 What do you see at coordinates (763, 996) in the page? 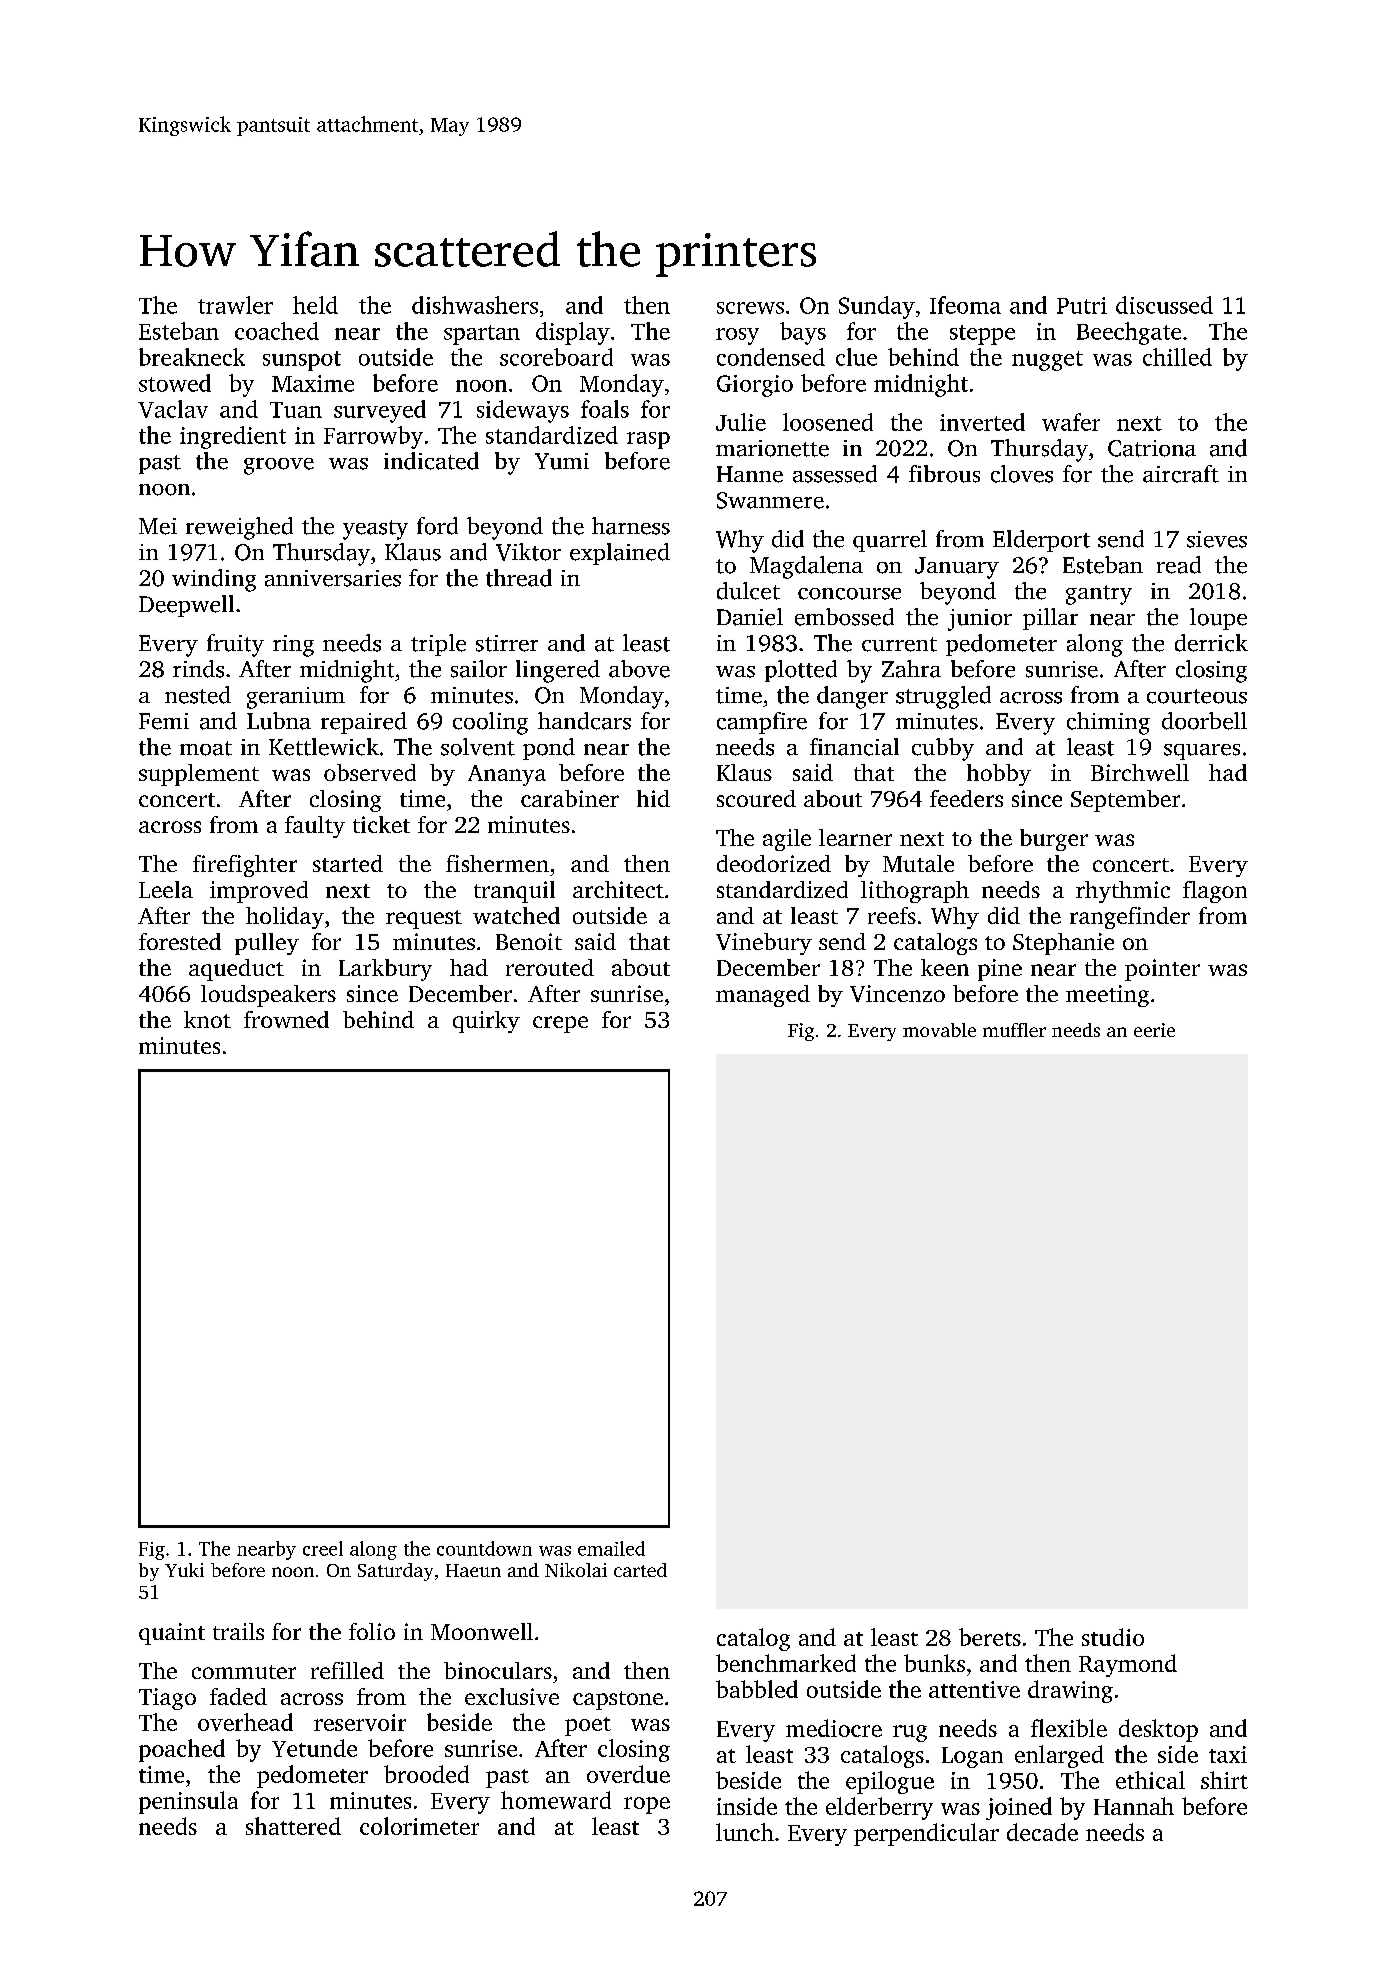
I see `managed` at bounding box center [763, 996].
